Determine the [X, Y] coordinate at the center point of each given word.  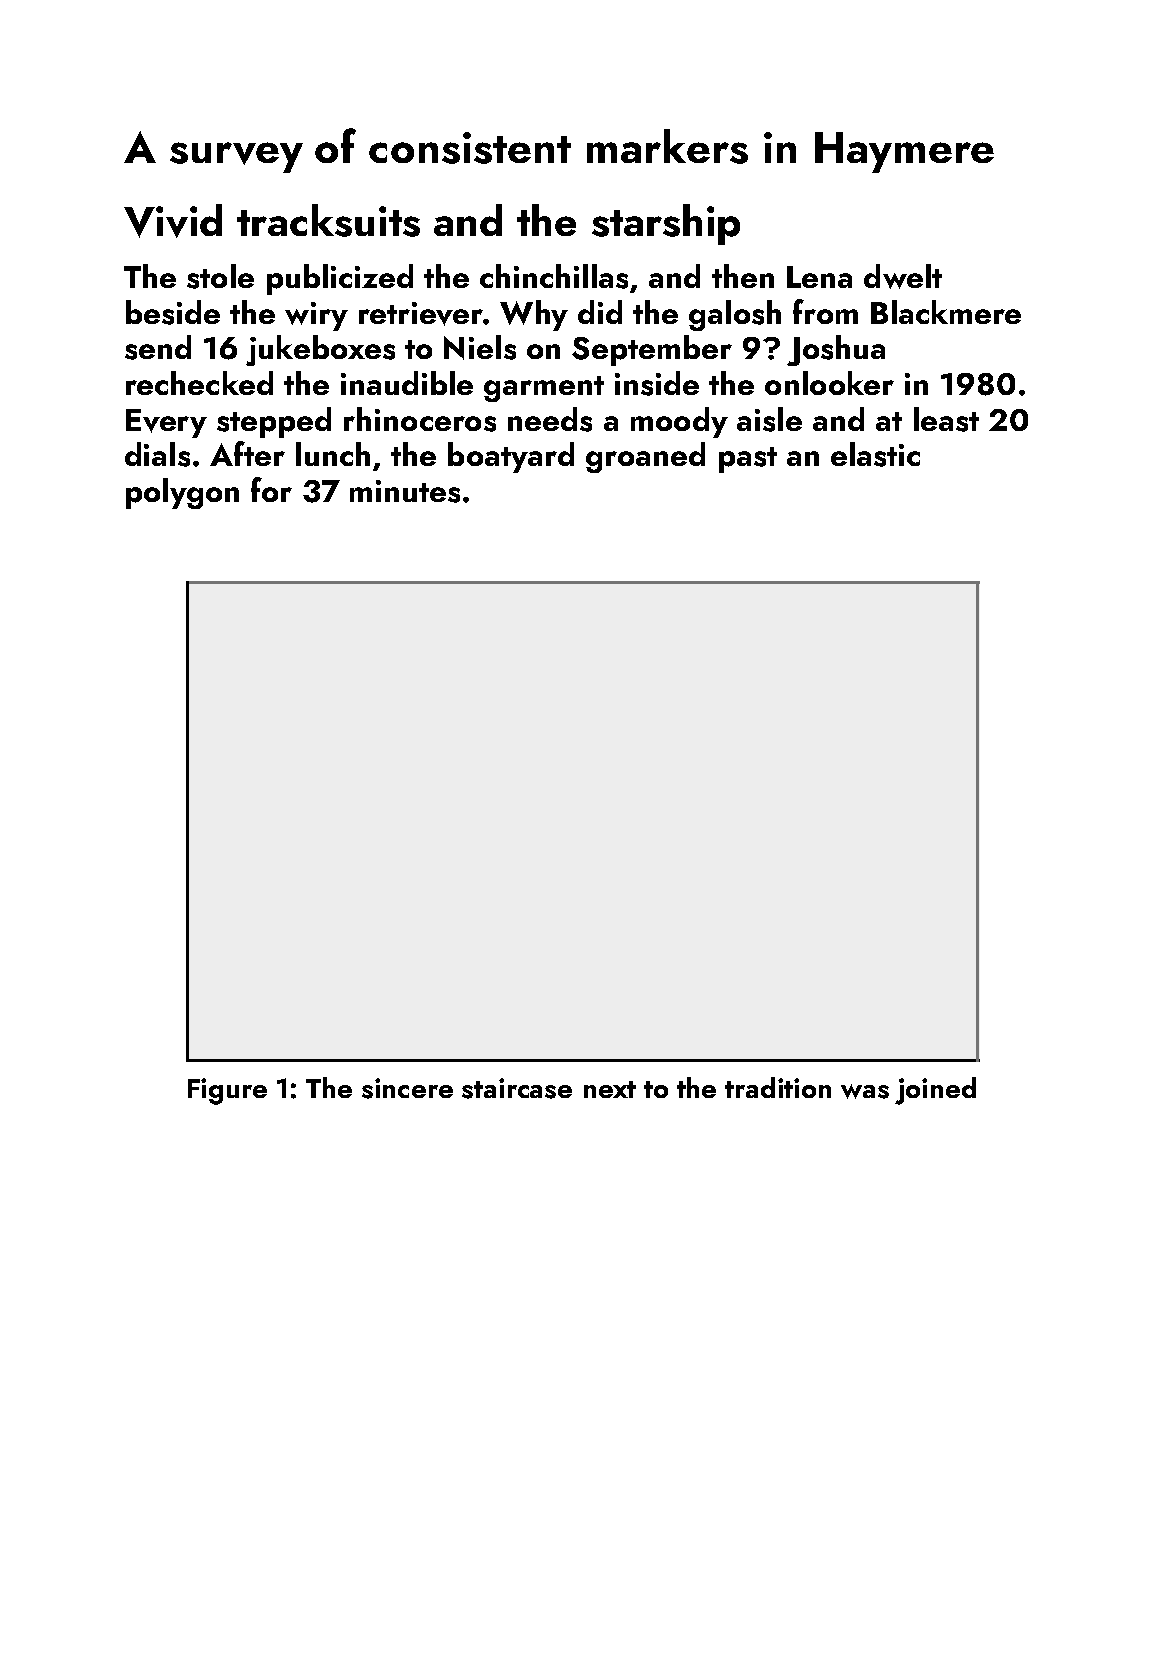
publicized [340, 279]
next [610, 1089]
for [271, 489]
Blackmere [946, 312]
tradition [778, 1087]
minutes [405, 491]
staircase [517, 1088]
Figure [227, 1091]
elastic [875, 454]
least [946, 419]
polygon [182, 493]
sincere [407, 1088]
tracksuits [328, 220]
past [748, 460]
